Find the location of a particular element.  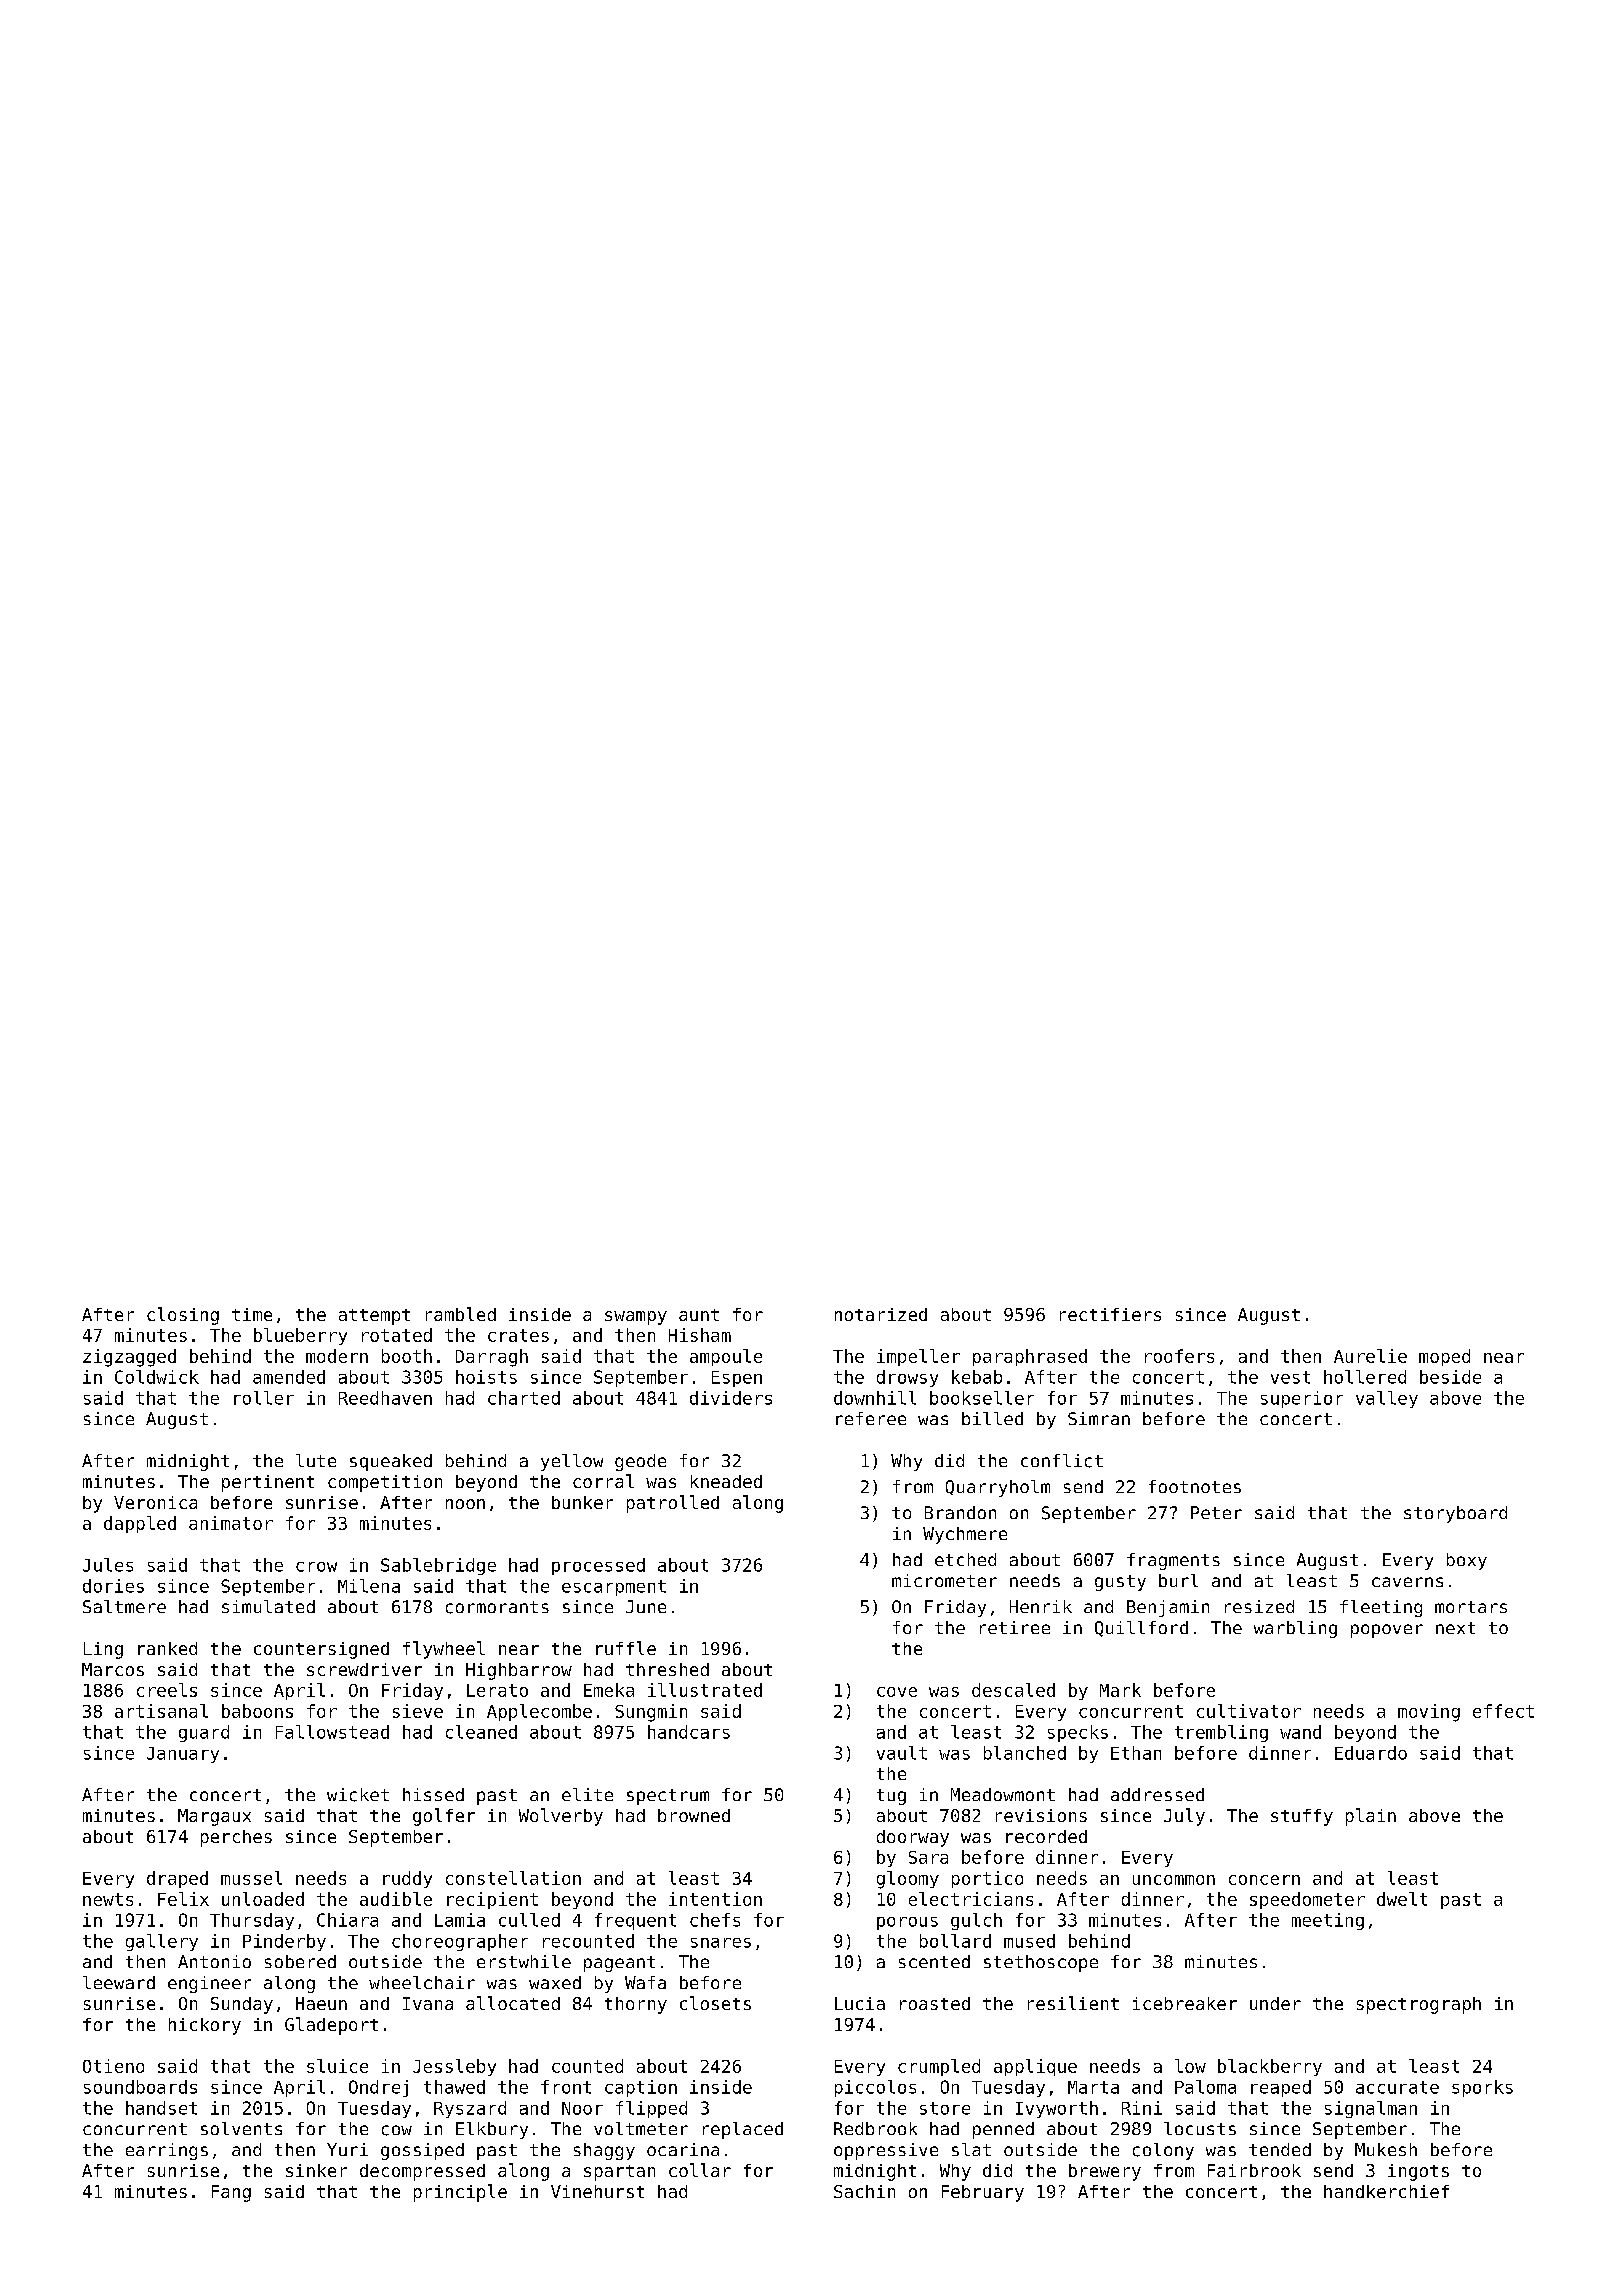

Jules is located at coordinates (108, 1565).
